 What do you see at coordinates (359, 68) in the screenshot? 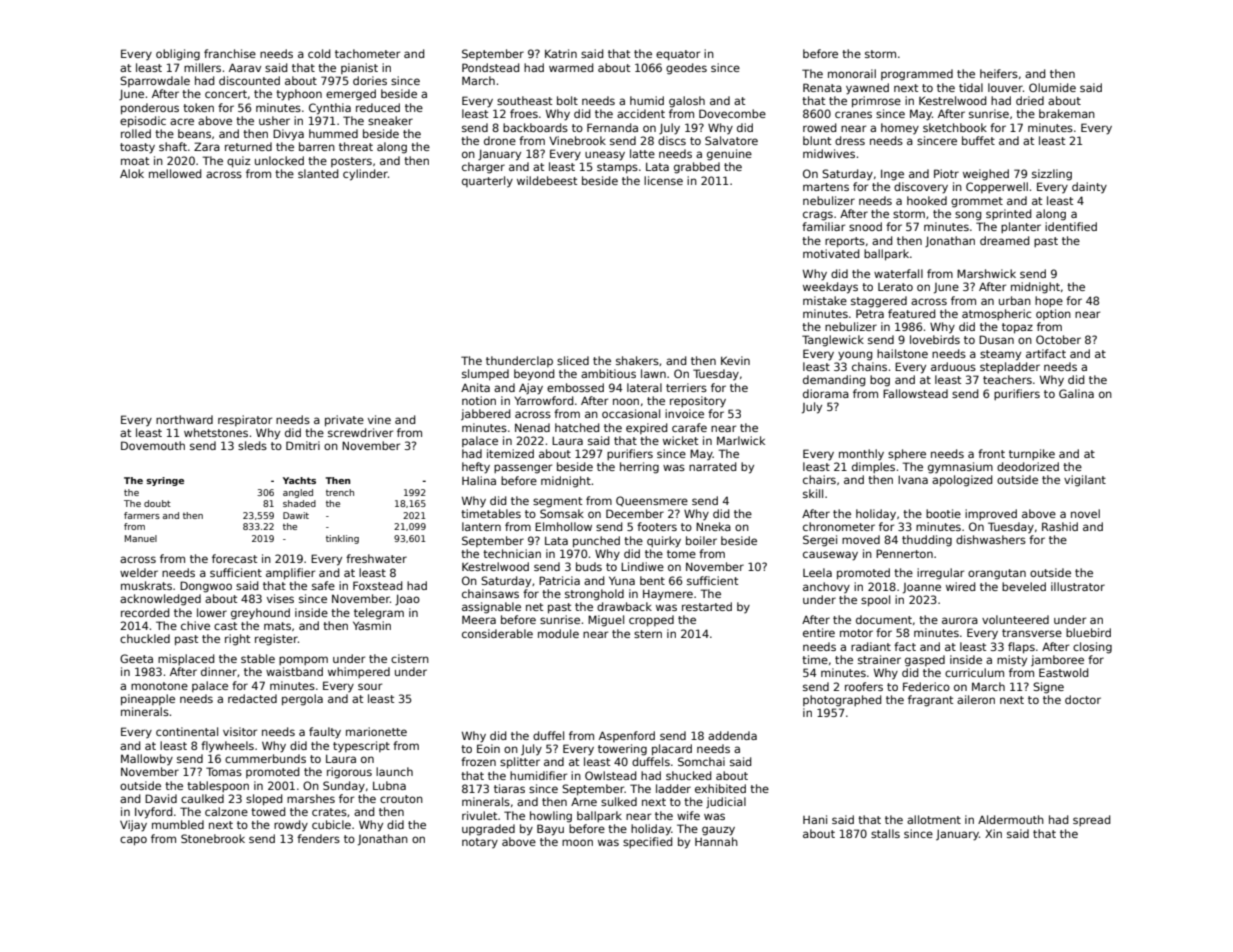
I see `pianist` at bounding box center [359, 68].
